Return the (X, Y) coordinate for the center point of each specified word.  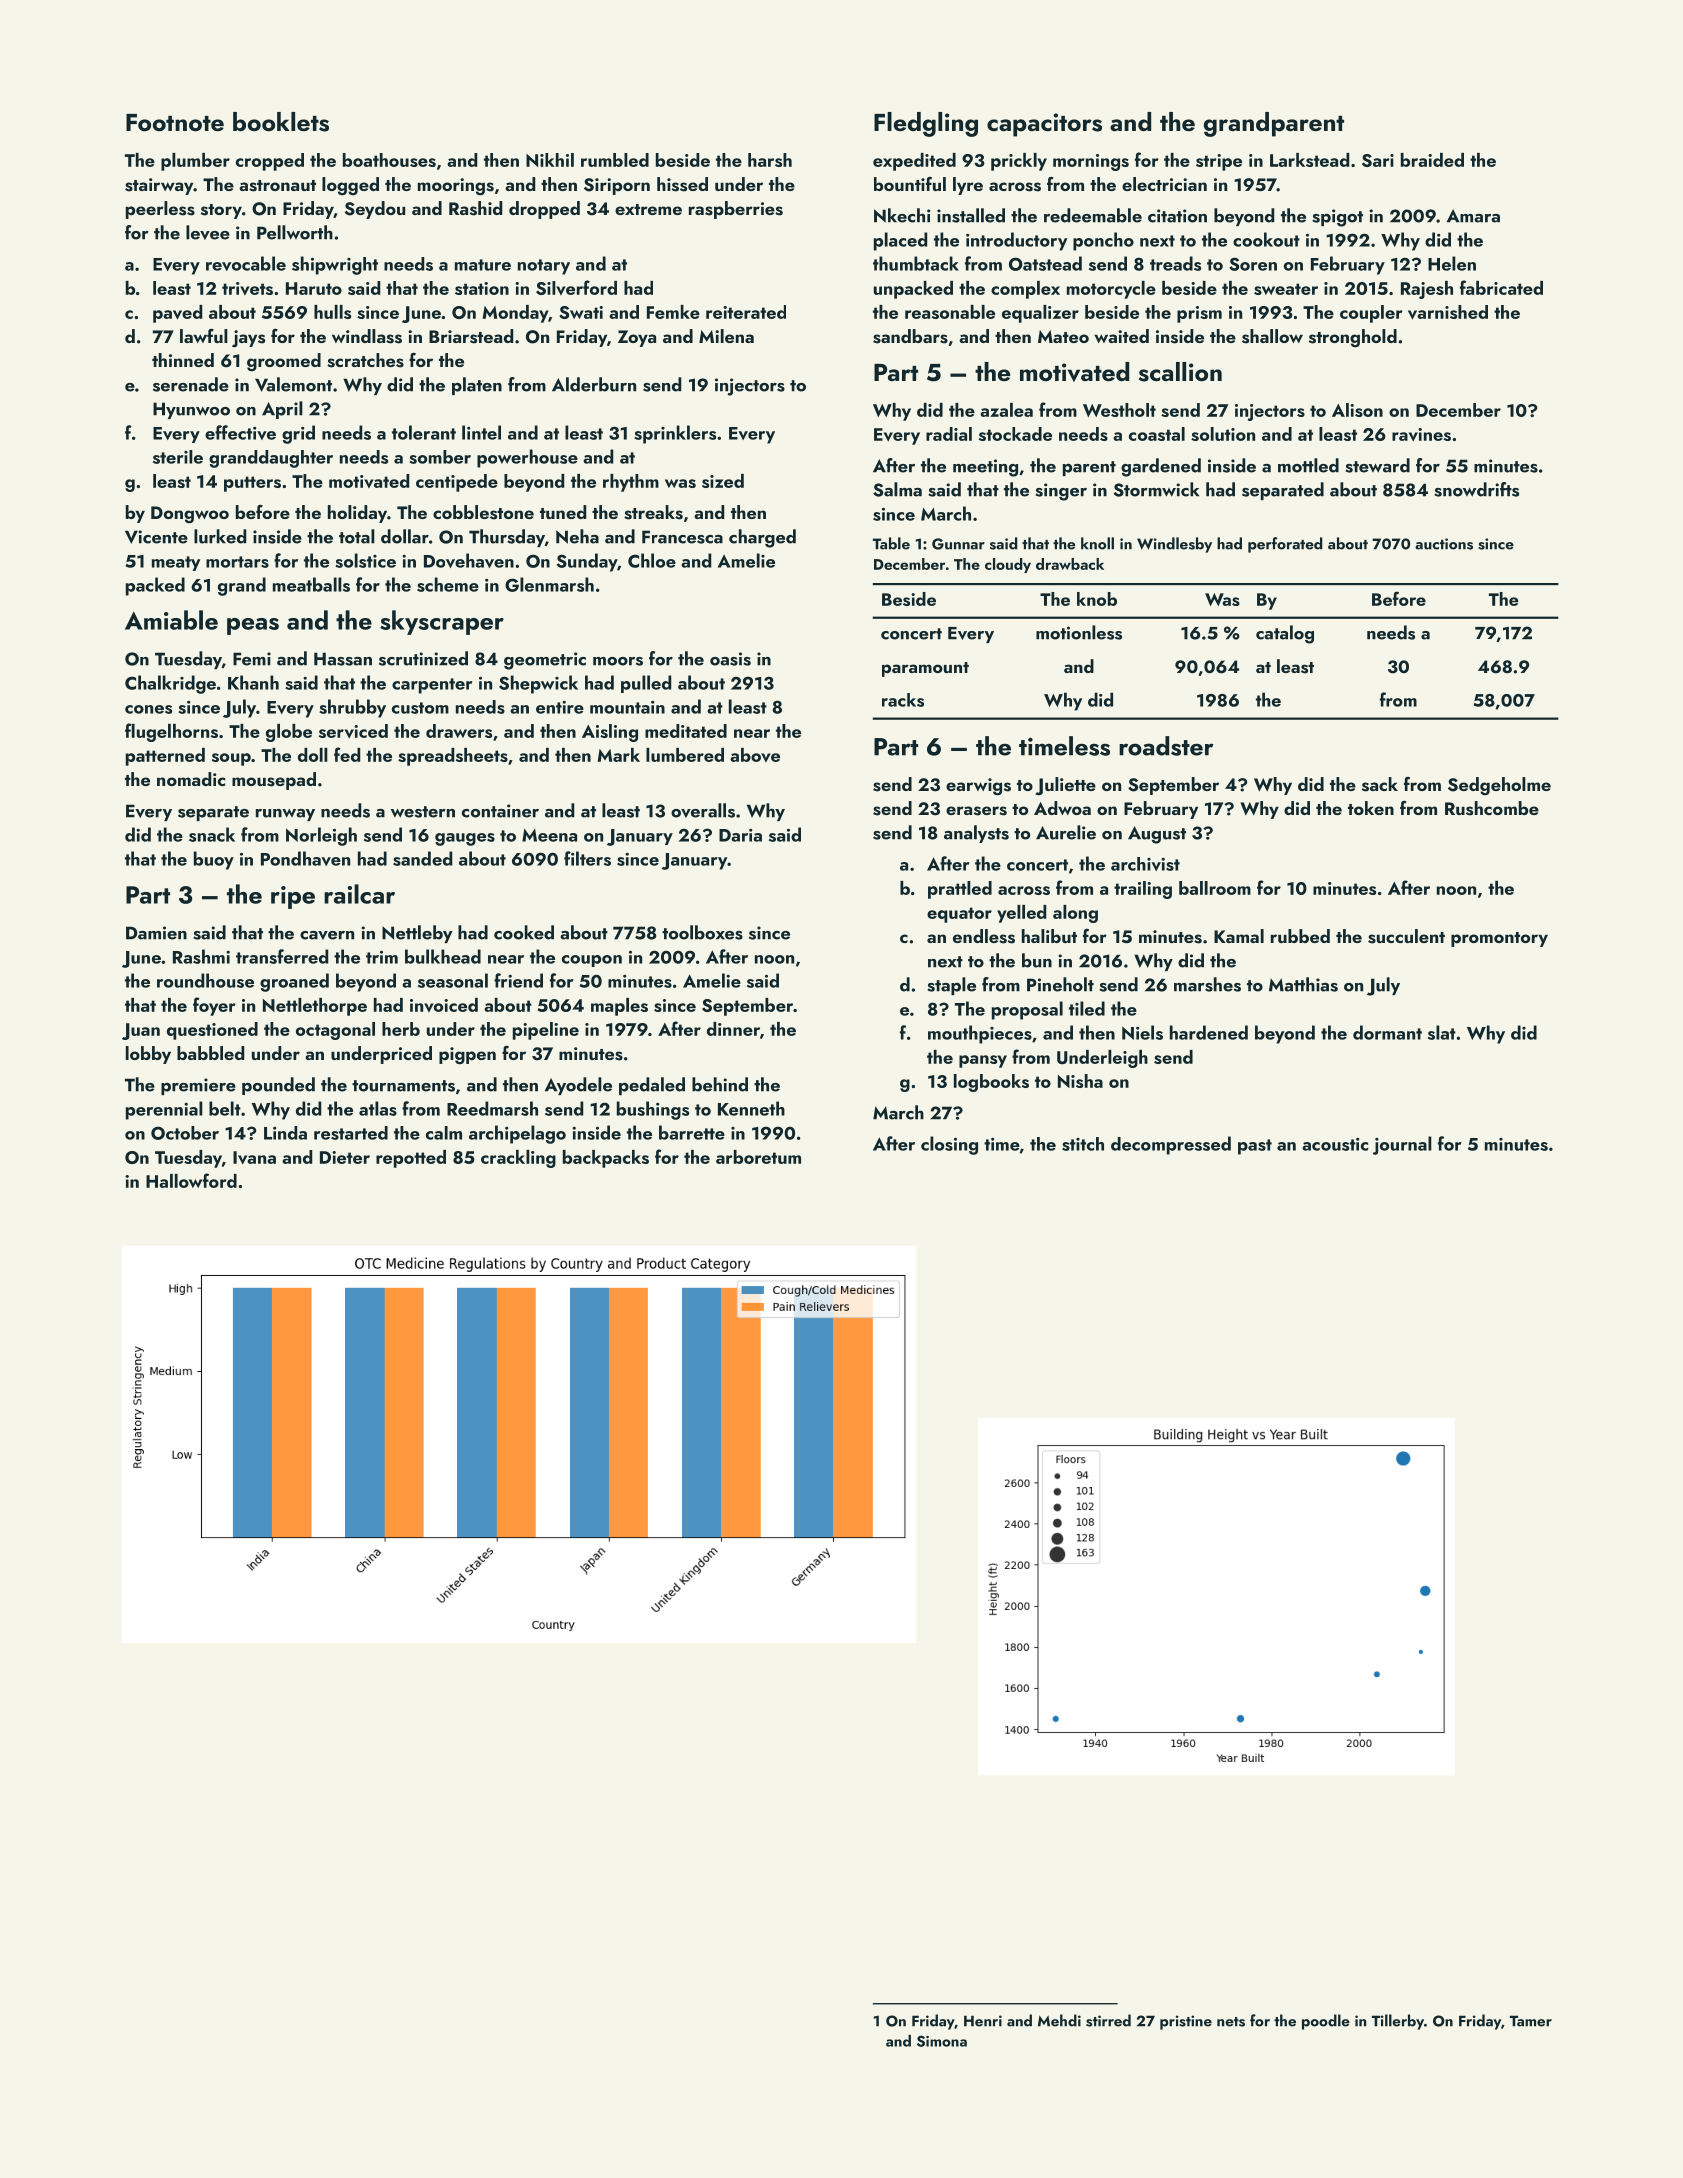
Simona (942, 2041)
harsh (770, 160)
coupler (1371, 314)
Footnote (175, 122)
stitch (1083, 1144)
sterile (178, 457)
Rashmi (201, 956)
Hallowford (191, 1180)
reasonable (950, 312)
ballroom (1215, 888)
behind (720, 1084)
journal (1402, 1145)
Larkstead (1309, 160)
